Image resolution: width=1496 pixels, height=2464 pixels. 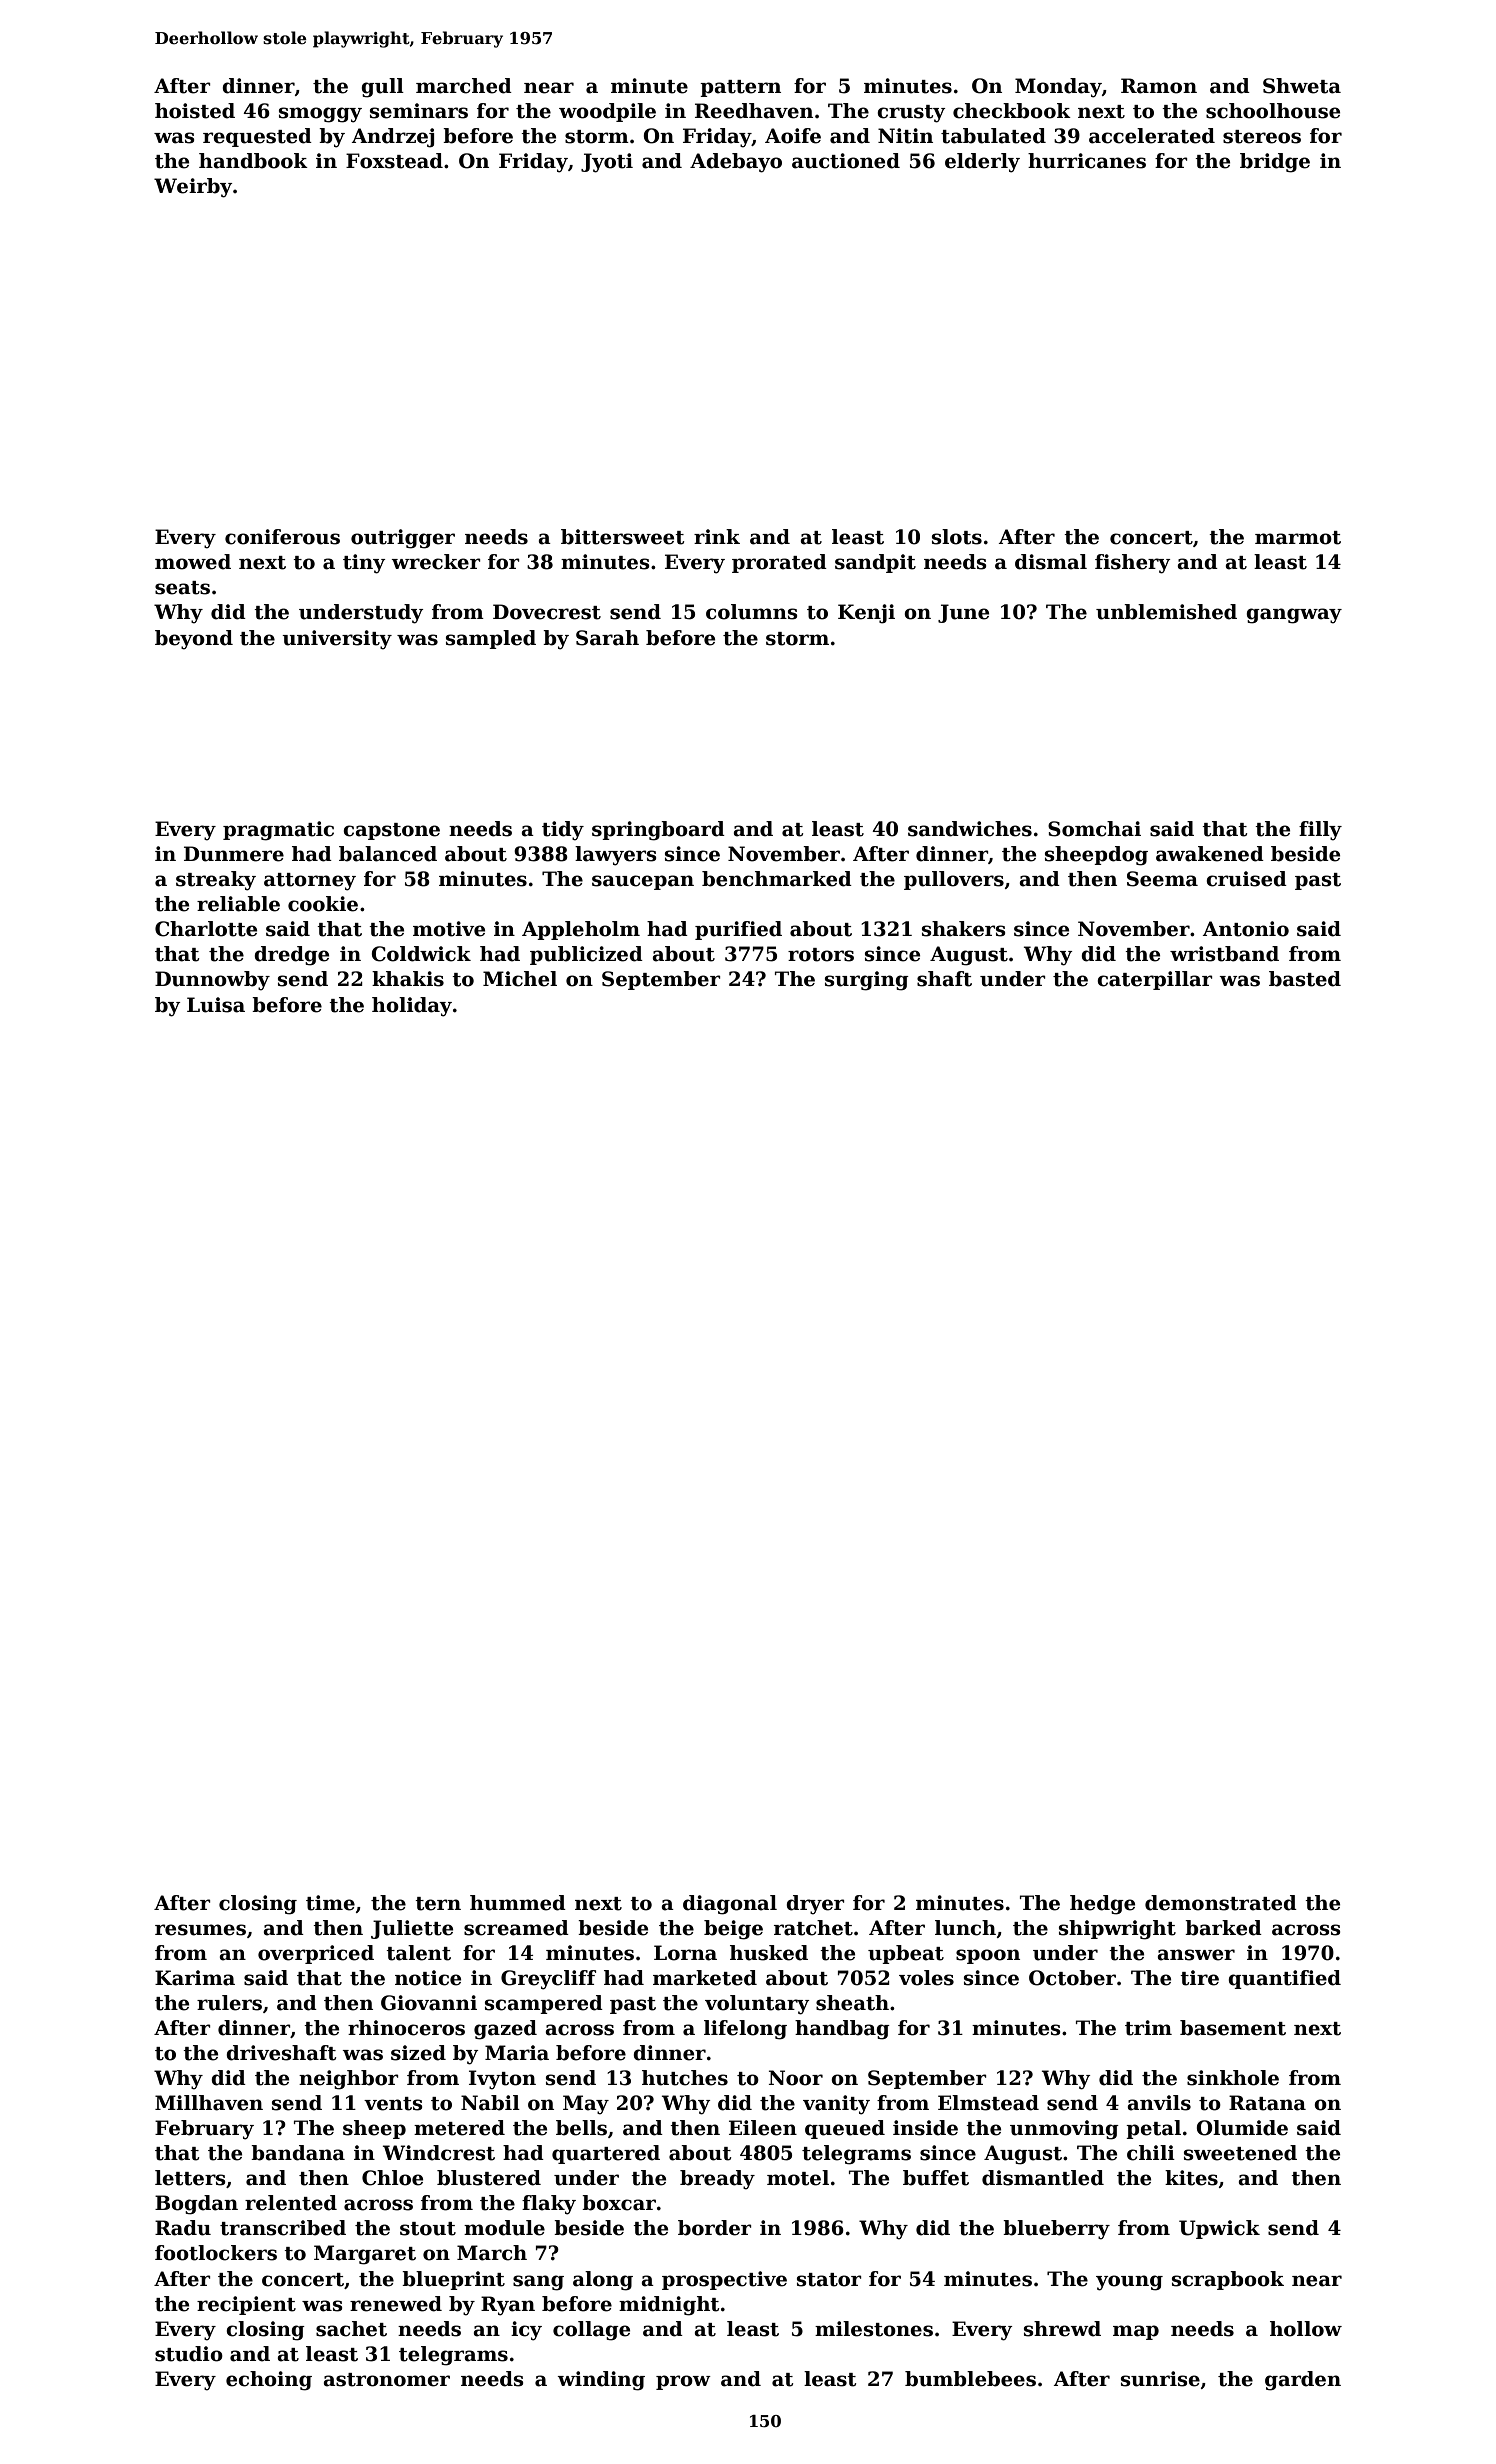 What do you see at coordinates (349, 2080) in the document?
I see `neighbor` at bounding box center [349, 2080].
